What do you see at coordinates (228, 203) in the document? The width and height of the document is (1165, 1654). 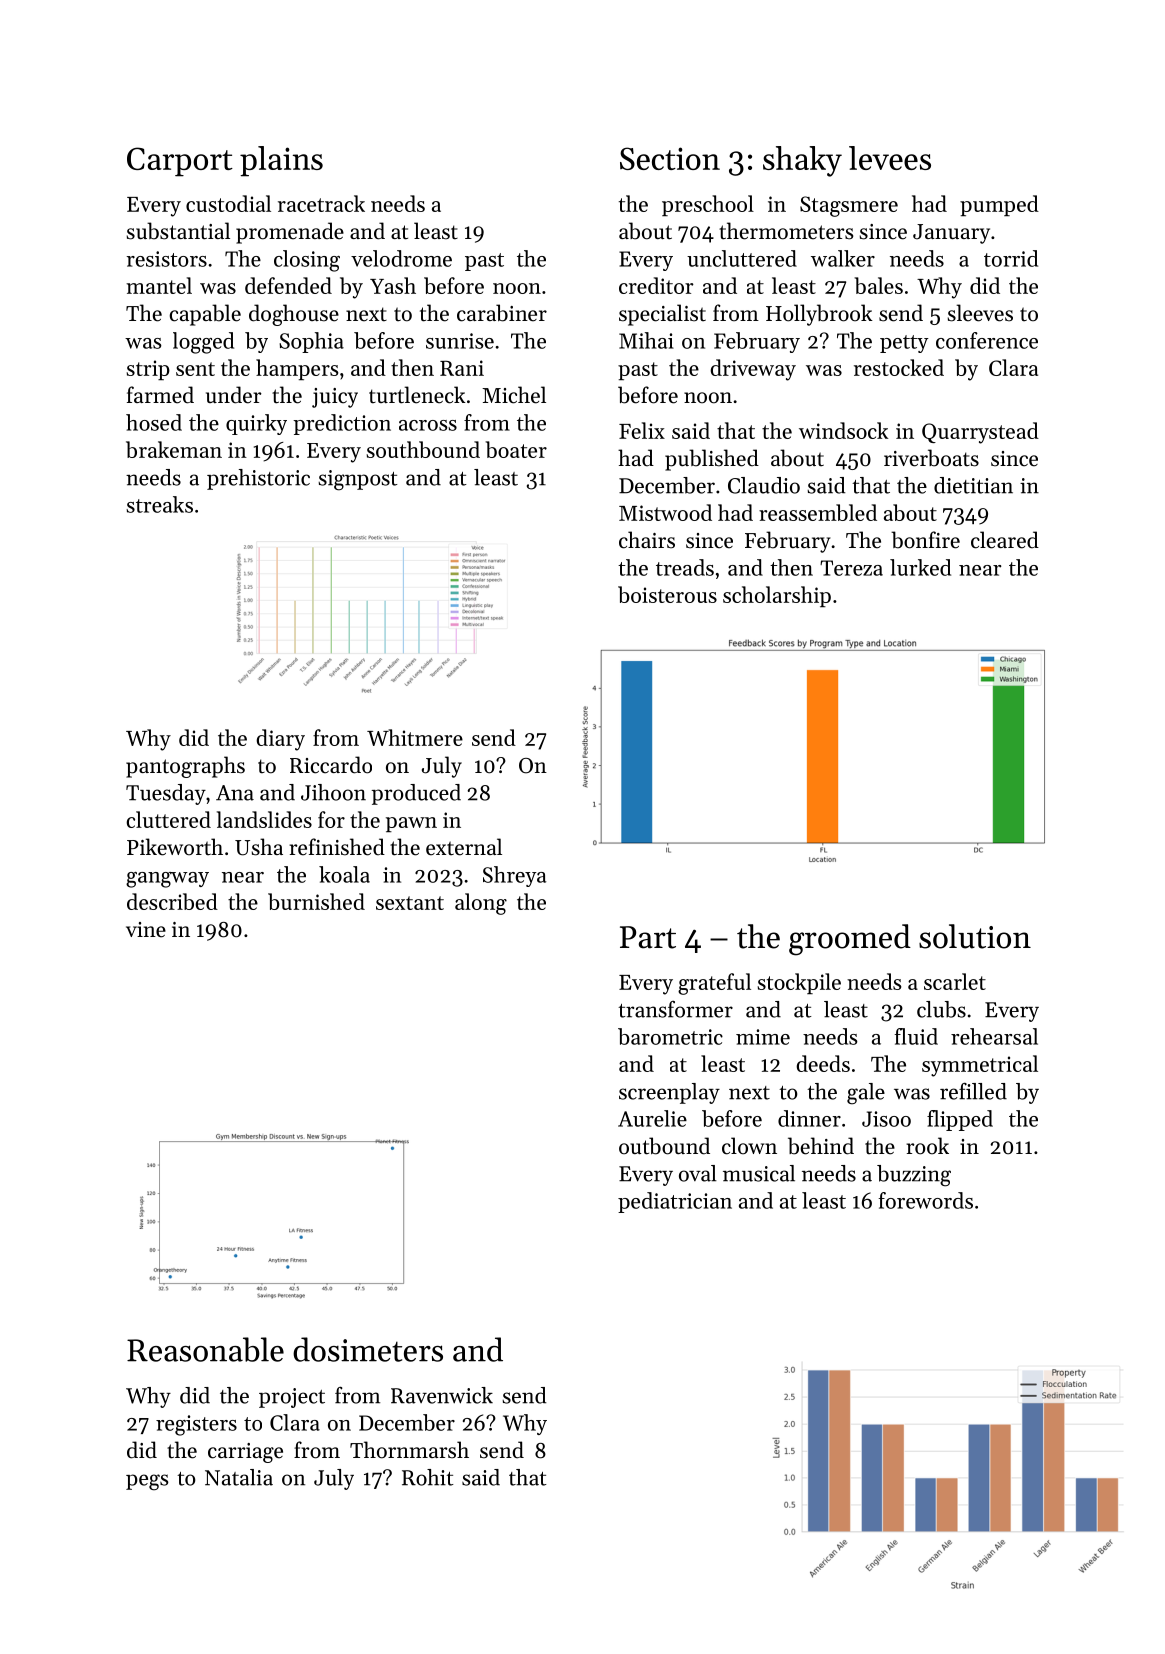 I see `custodial` at bounding box center [228, 203].
